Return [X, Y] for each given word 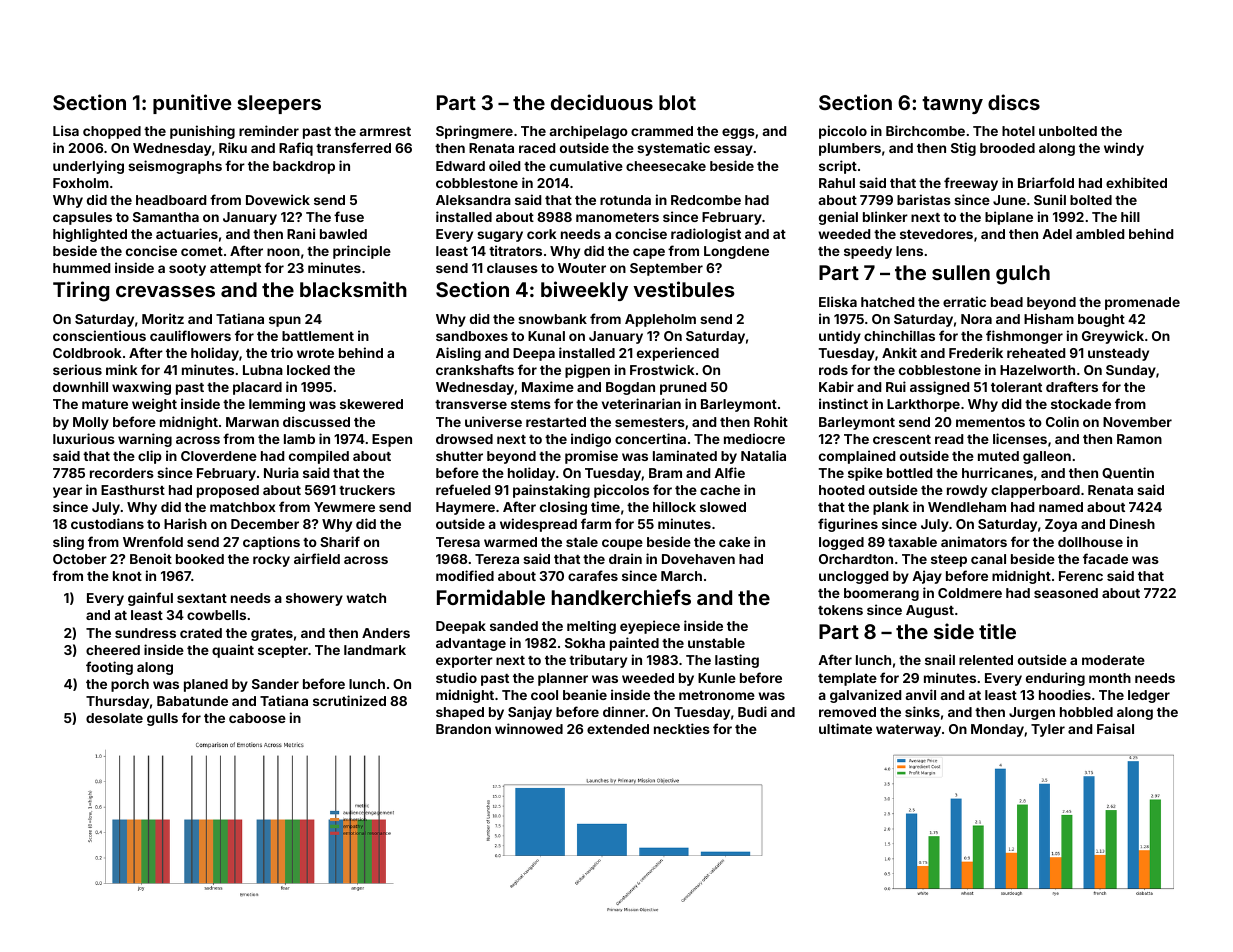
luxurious [84, 438]
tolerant [1016, 387]
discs [1014, 102]
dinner [624, 711]
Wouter [582, 268]
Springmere [474, 132]
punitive [192, 104]
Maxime [548, 386]
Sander [275, 684]
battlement [318, 336]
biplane [1009, 218]
